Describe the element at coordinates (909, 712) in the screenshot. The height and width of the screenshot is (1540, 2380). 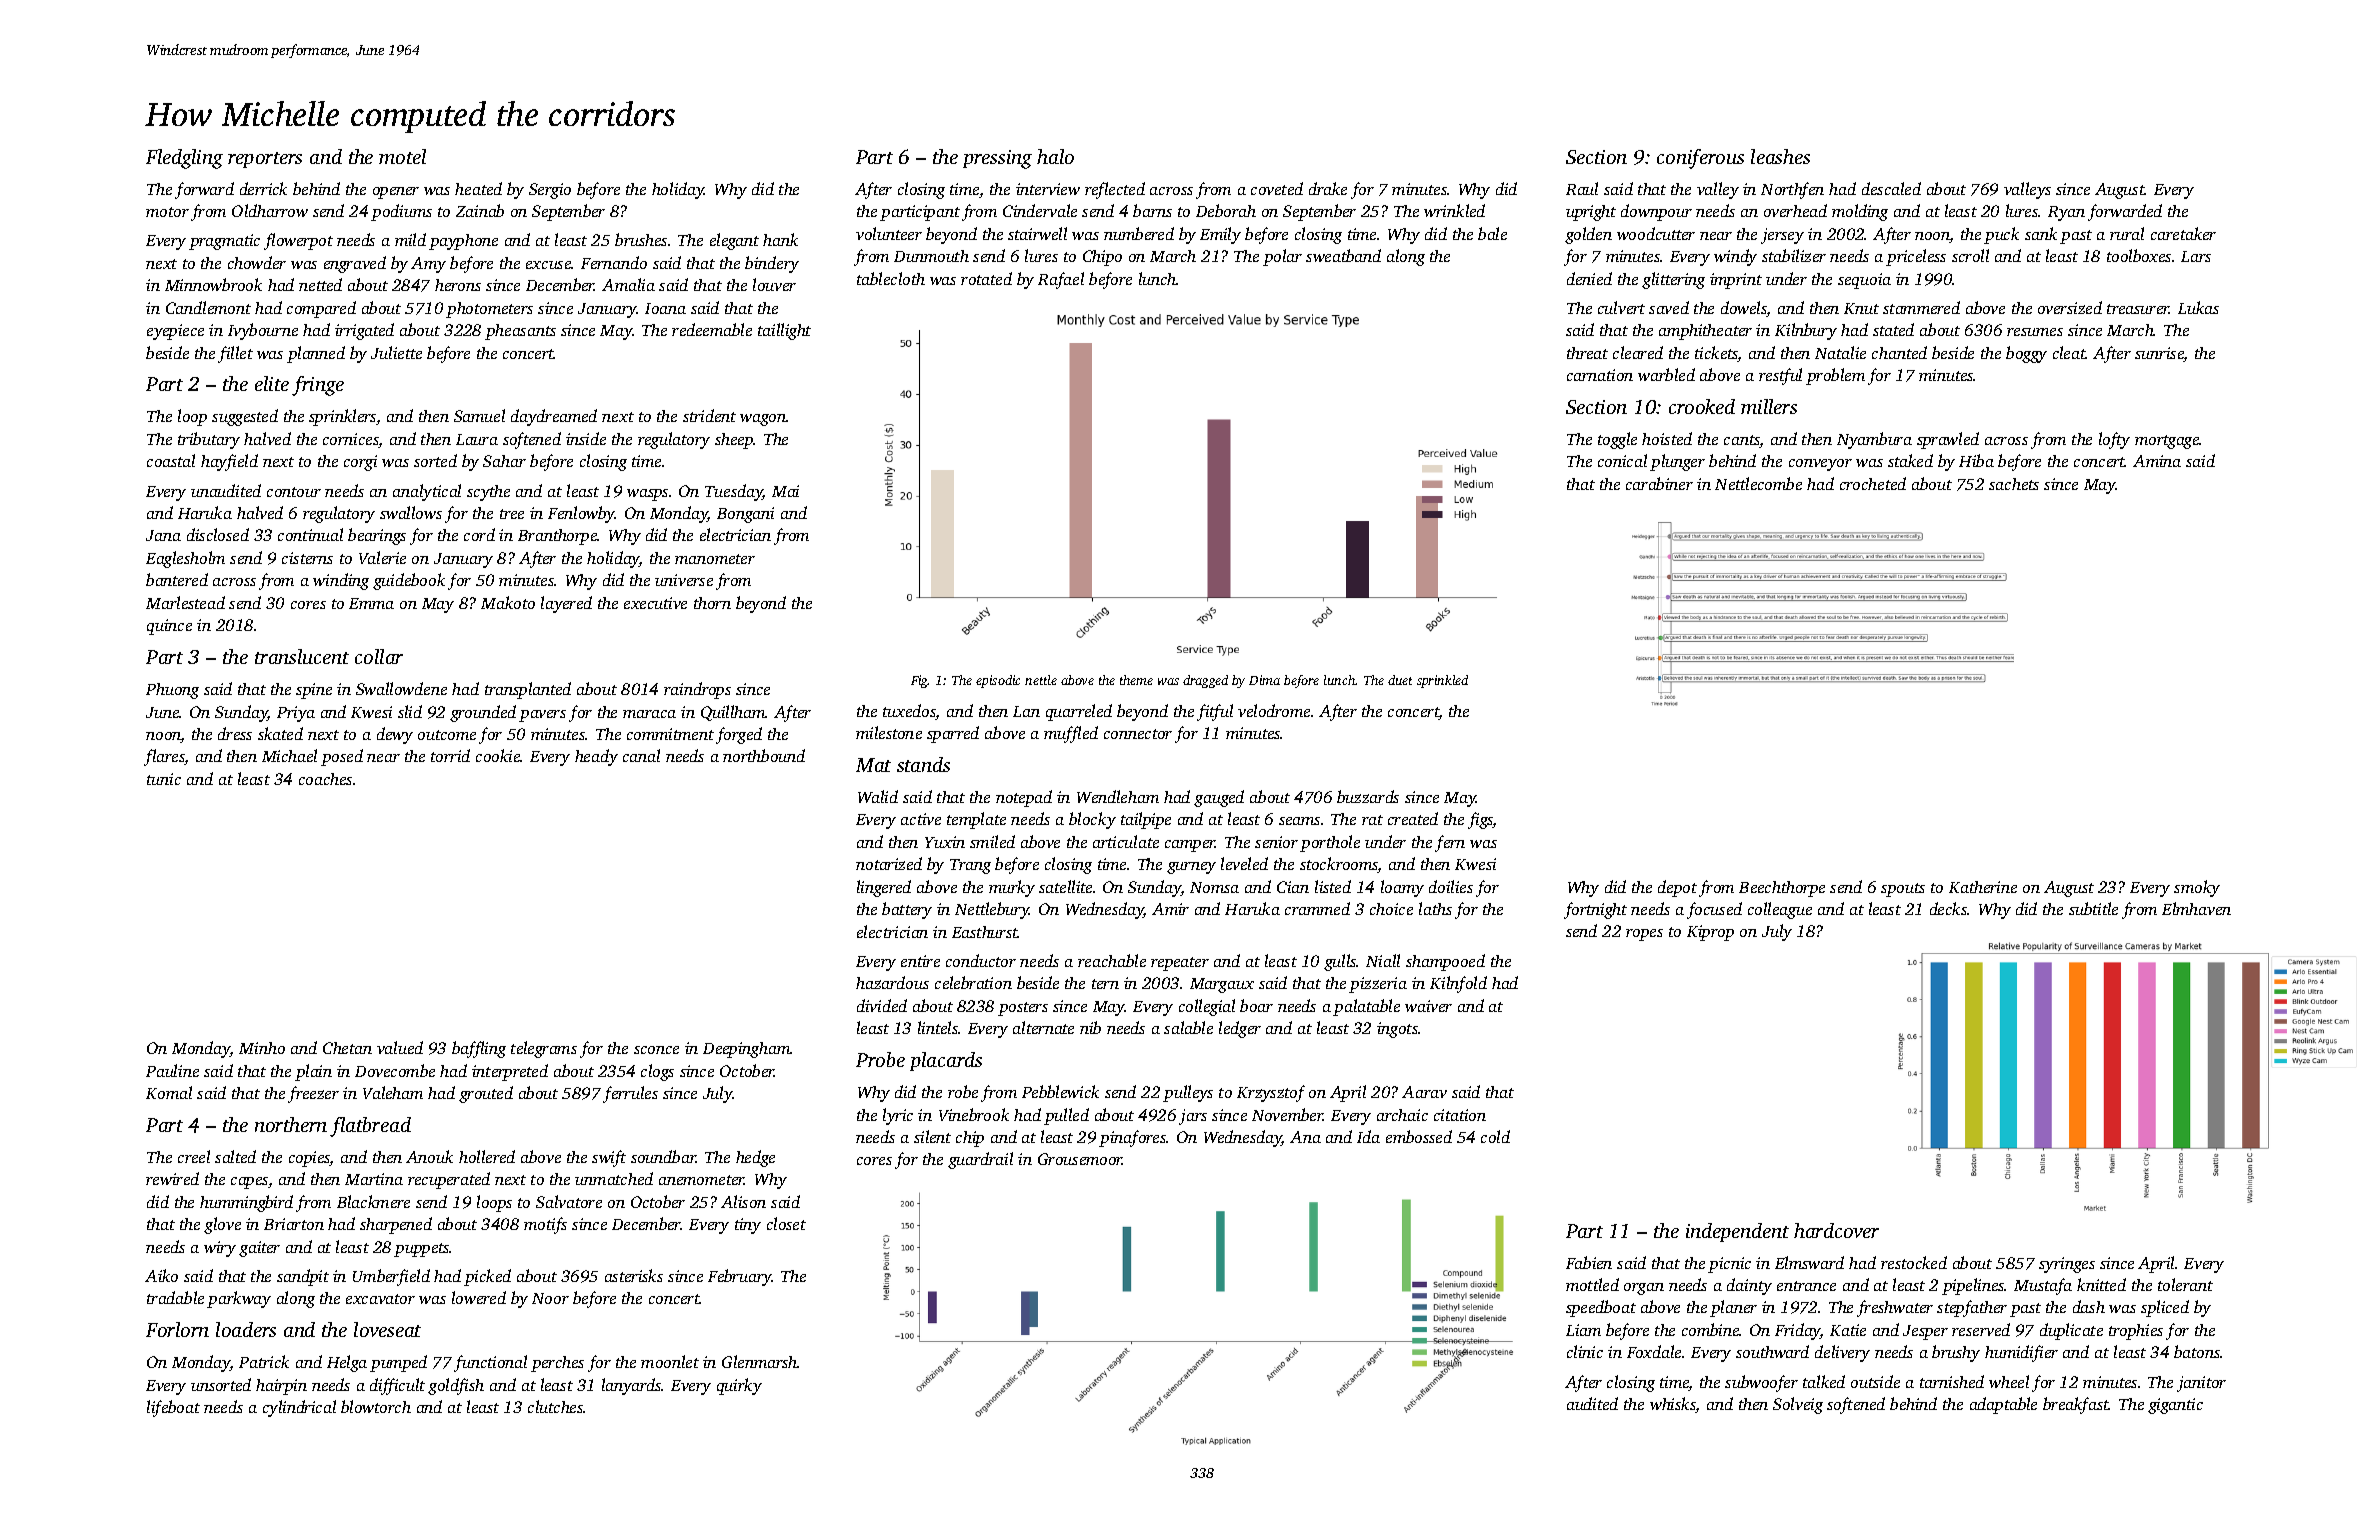
I see `tuxedos` at that location.
